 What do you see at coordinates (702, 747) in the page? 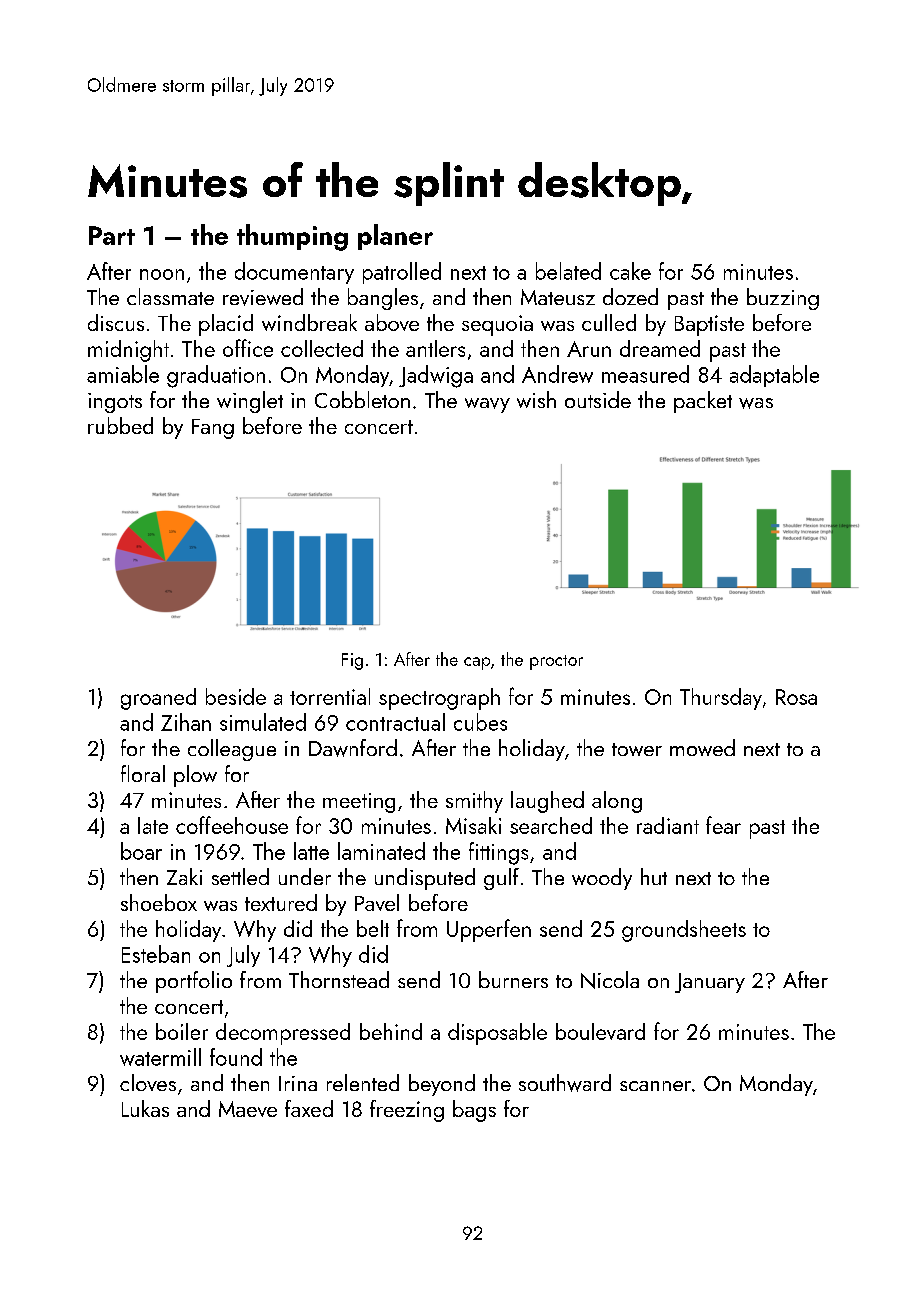
I see `mowed` at bounding box center [702, 747].
